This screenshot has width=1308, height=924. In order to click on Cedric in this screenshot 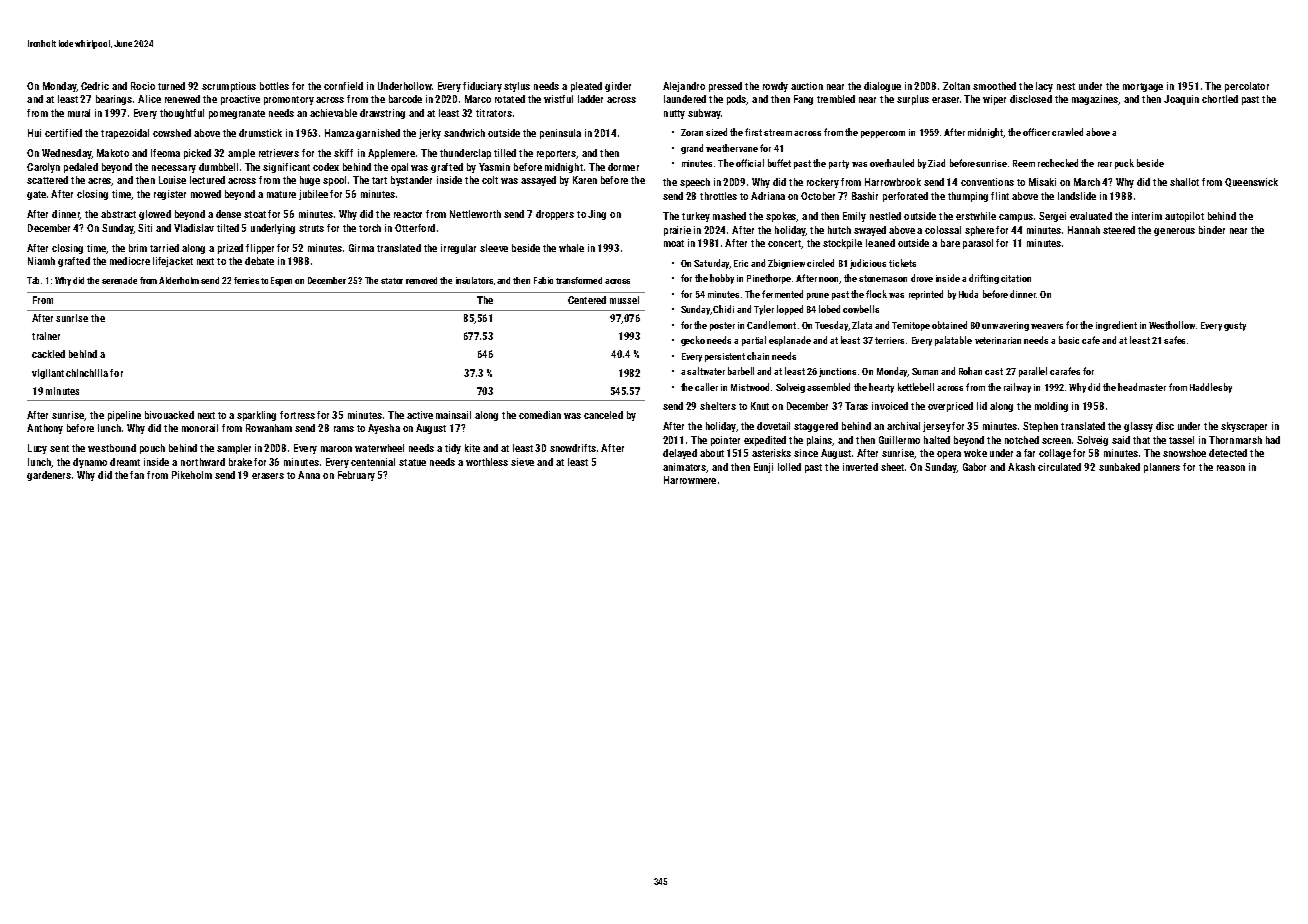, I will do `click(95, 86)`.
